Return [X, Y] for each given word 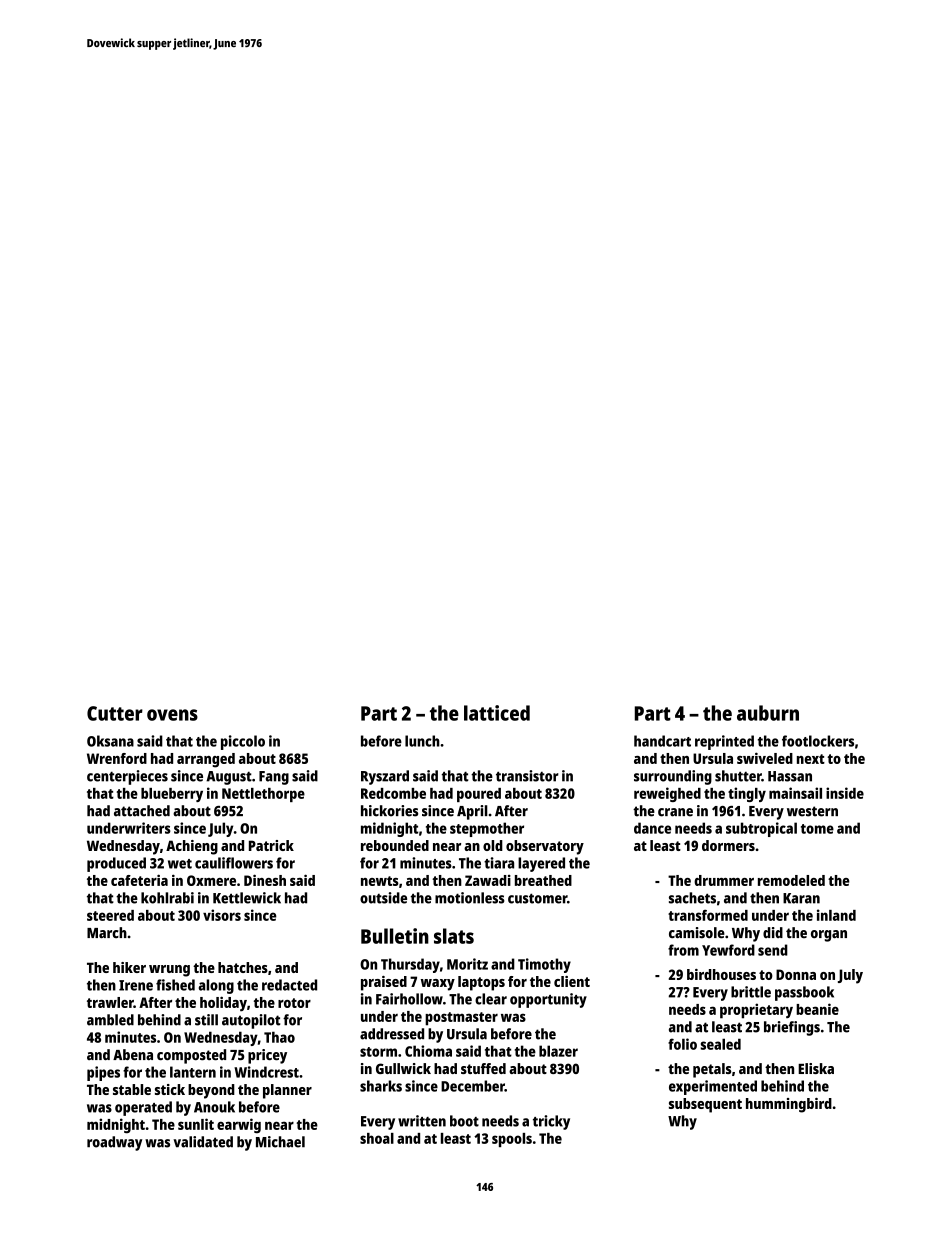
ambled [110, 1020]
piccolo [243, 742]
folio [682, 1044]
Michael [280, 1142]
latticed [497, 713]
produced [116, 864]
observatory [545, 847]
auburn [768, 713]
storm [378, 1052]
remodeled [791, 880]
